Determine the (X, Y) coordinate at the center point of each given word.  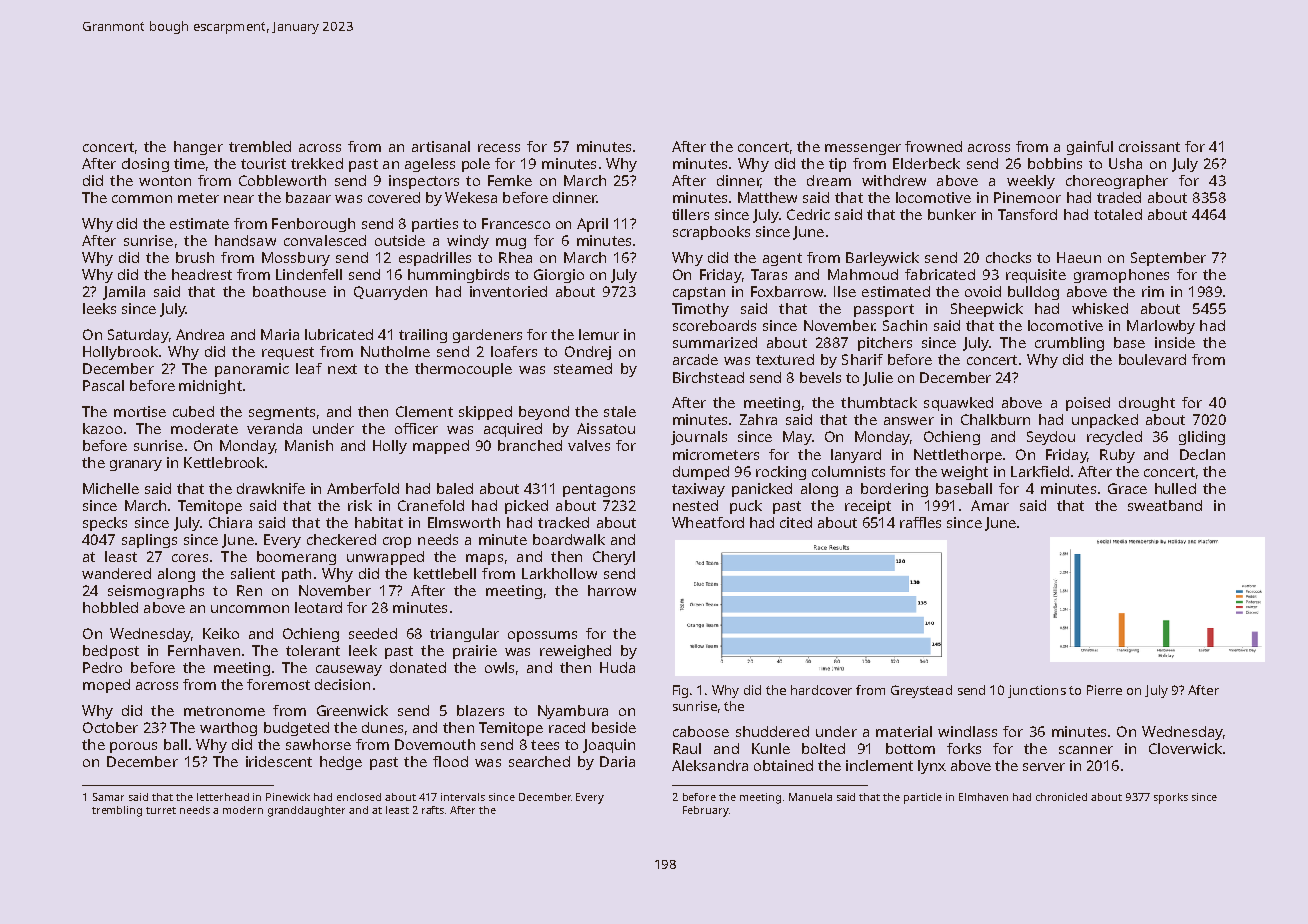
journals (699, 438)
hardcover (821, 690)
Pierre (1104, 690)
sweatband (1165, 505)
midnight (210, 387)
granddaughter (306, 811)
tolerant (313, 650)
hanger (198, 148)
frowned (933, 146)
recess (499, 148)
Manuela (810, 797)
